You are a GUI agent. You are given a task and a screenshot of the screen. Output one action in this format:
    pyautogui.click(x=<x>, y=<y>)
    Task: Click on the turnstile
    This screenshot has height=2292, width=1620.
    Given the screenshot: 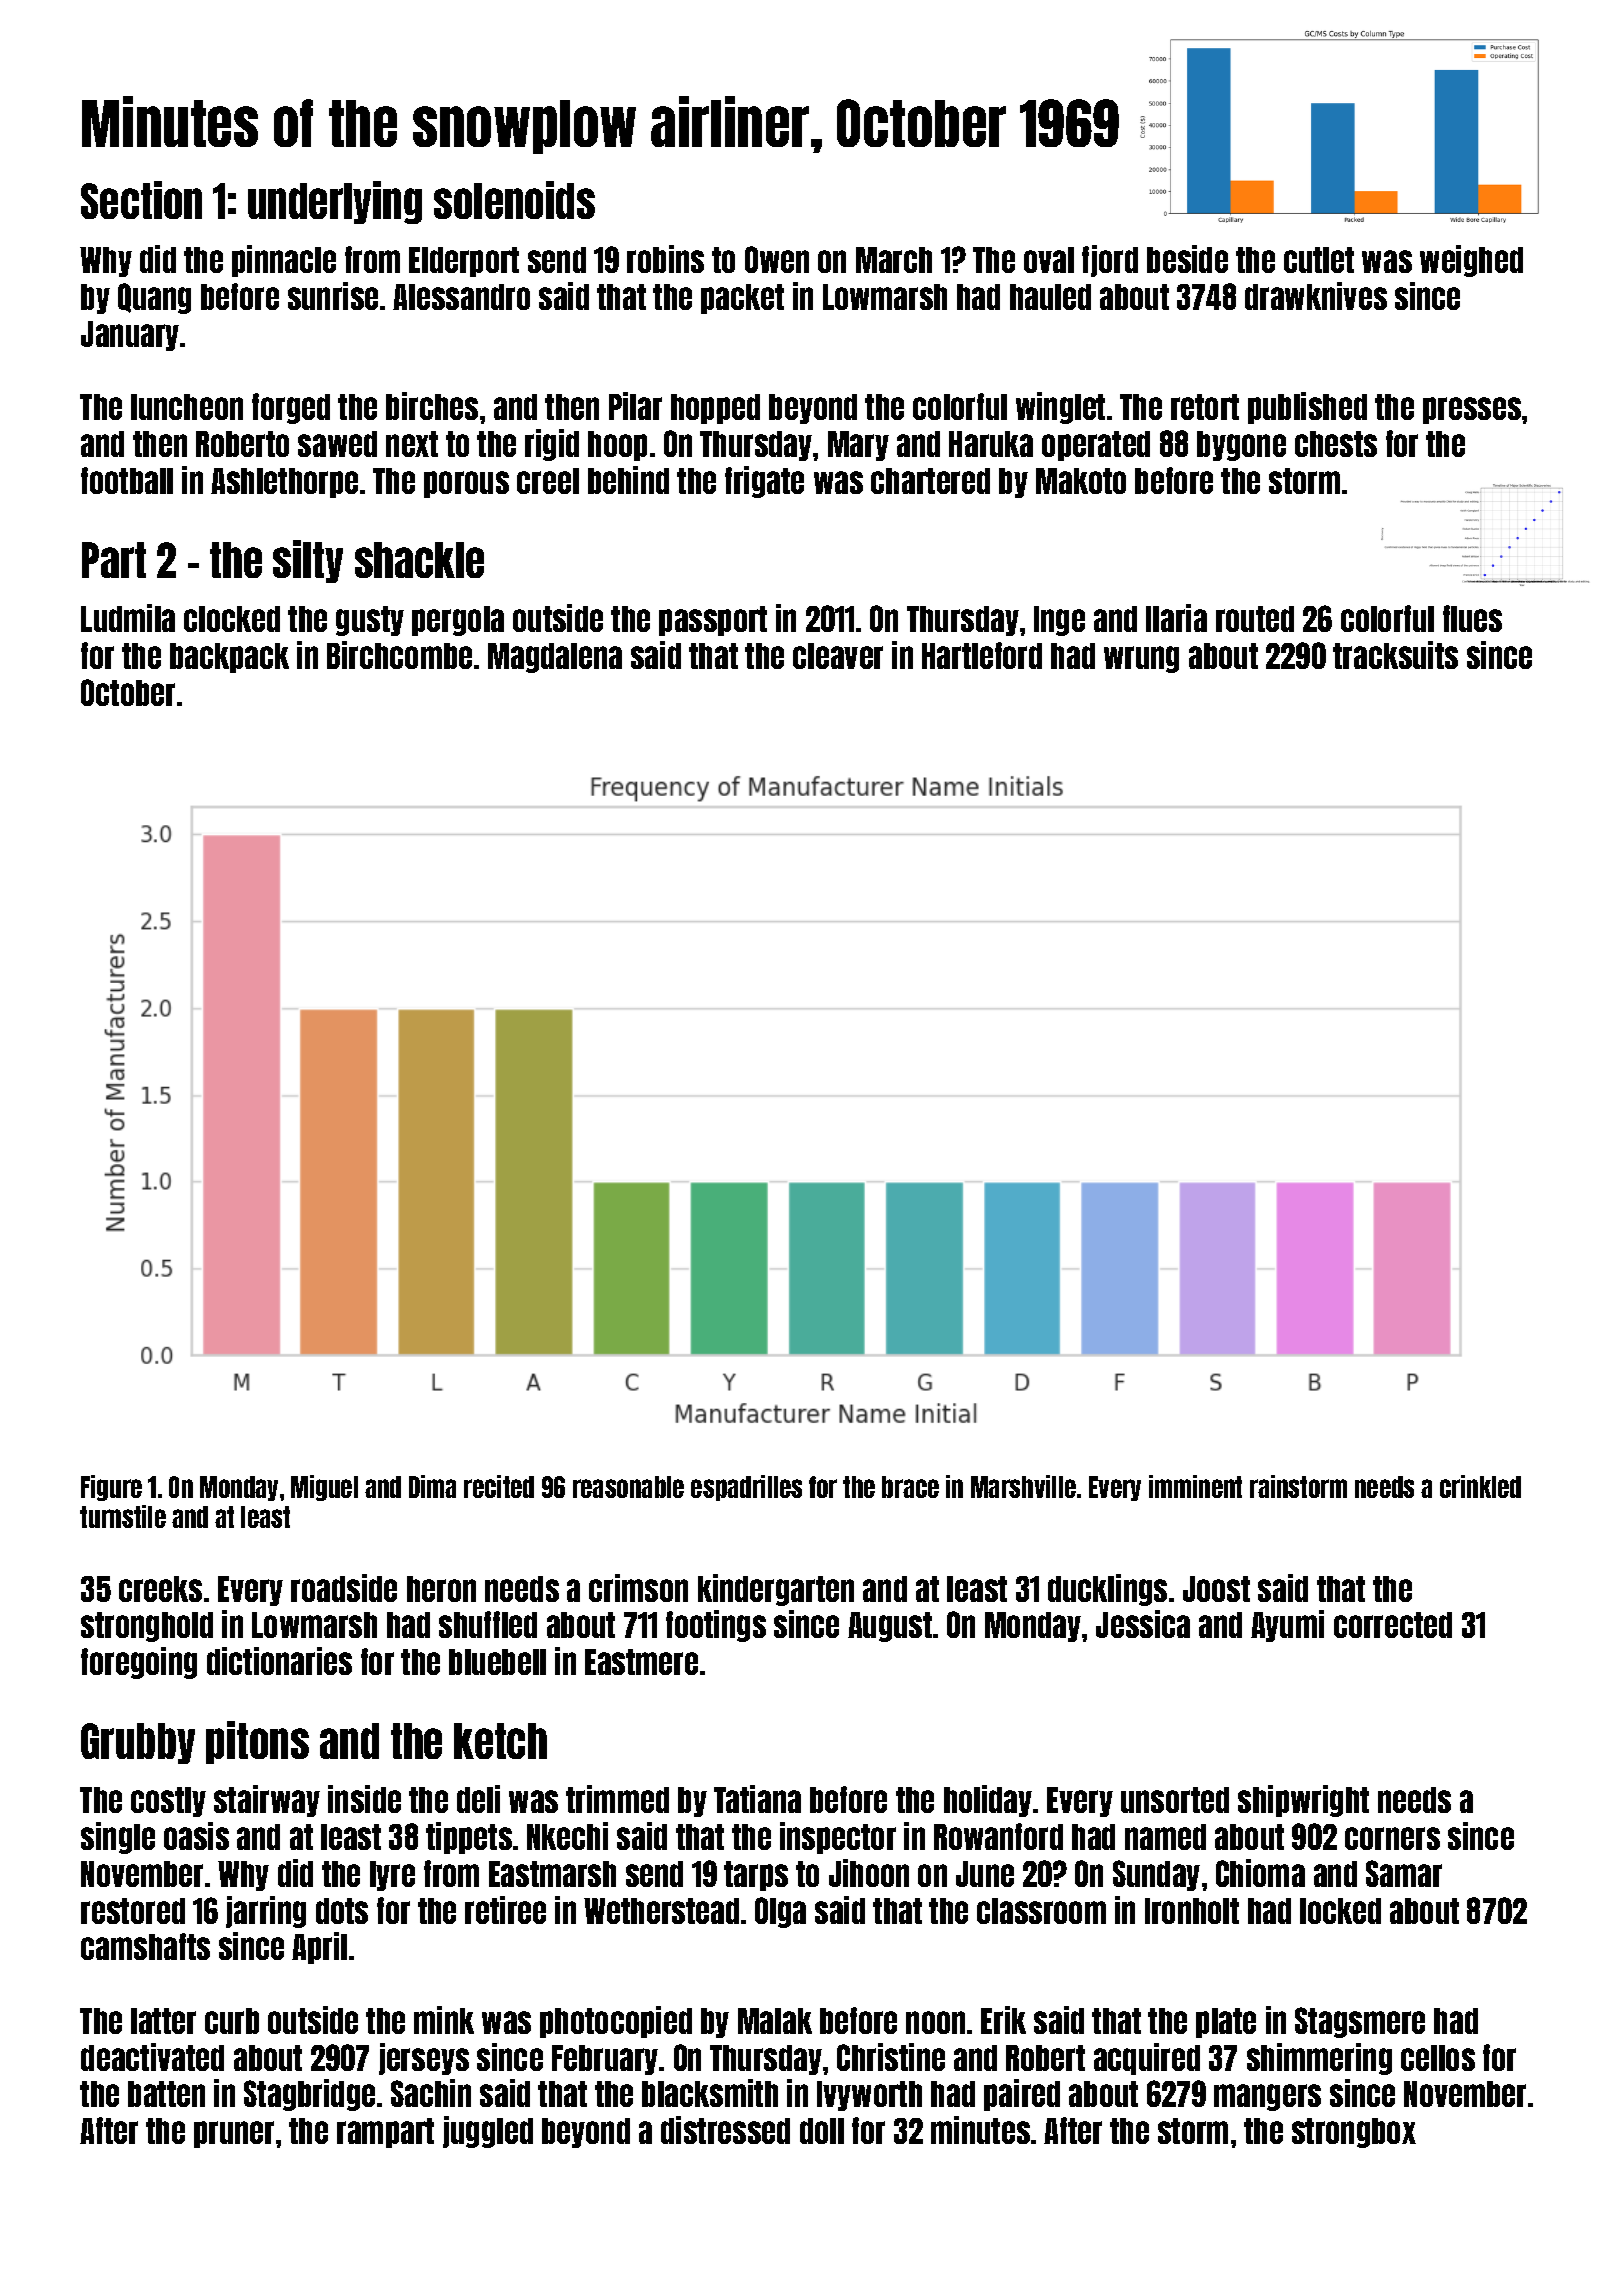 What is the action you would take?
    pyautogui.click(x=123, y=1516)
